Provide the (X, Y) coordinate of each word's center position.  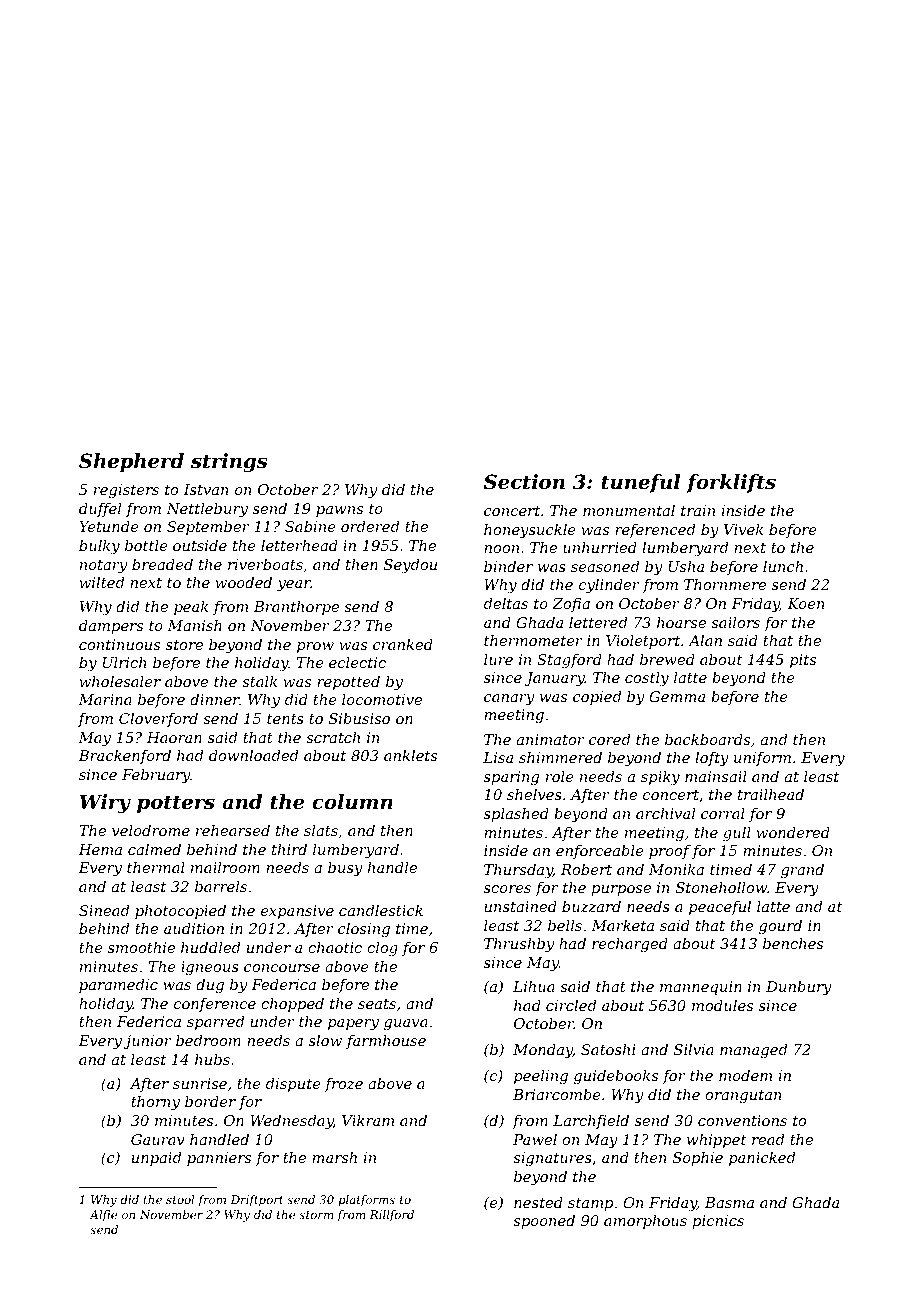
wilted (102, 582)
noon (501, 549)
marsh (334, 1157)
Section (524, 482)
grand (802, 871)
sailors (735, 622)
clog (382, 949)
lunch (783, 566)
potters (176, 804)
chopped (292, 1005)
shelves (534, 794)
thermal (156, 867)
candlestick (381, 910)
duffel (100, 510)
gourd (780, 927)
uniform (762, 759)
